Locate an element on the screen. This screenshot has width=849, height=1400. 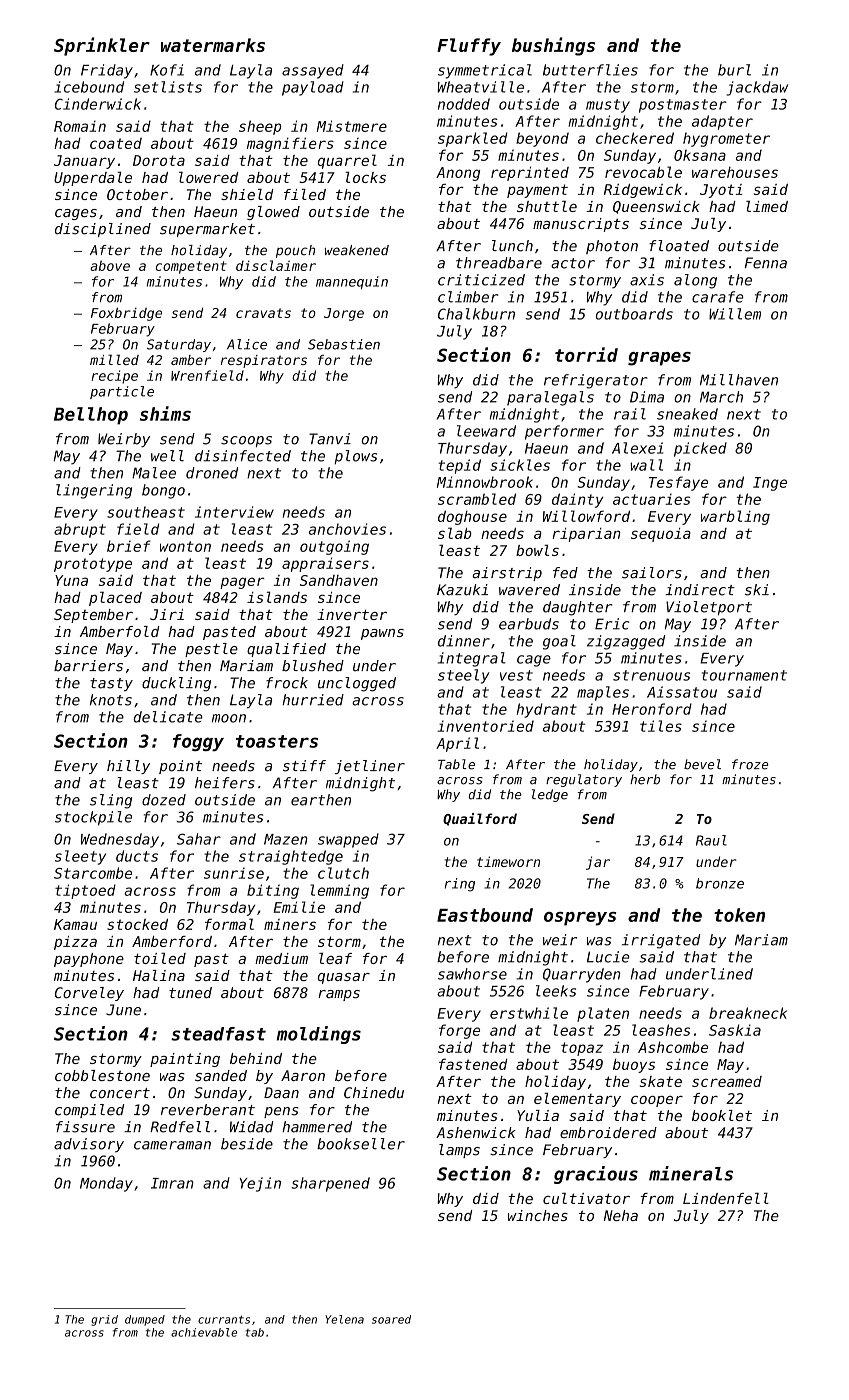
butterflies is located at coordinates (590, 70).
